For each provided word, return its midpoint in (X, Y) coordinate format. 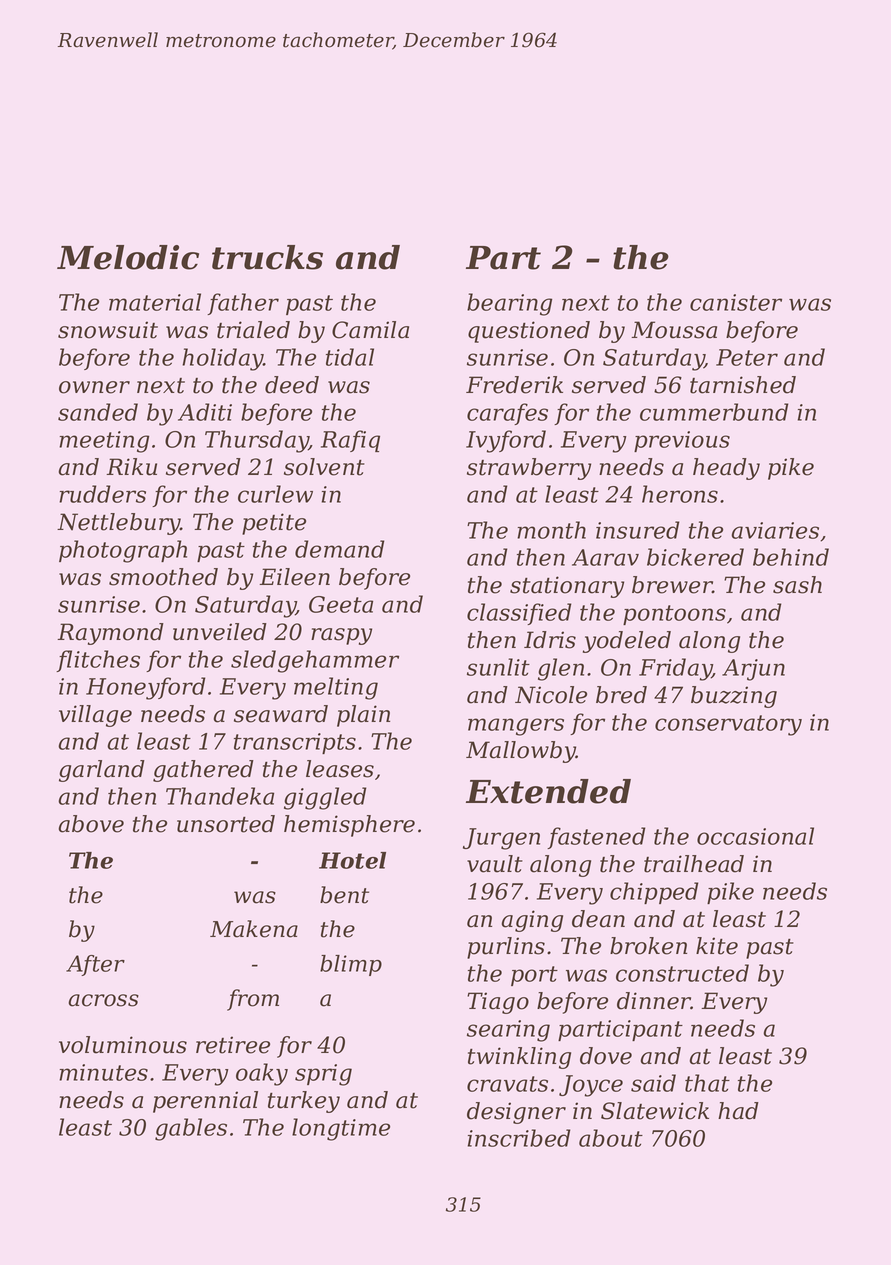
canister (736, 302)
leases (340, 769)
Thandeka (220, 796)
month (551, 530)
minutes (103, 1072)
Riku (131, 467)
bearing (509, 304)
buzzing (734, 697)
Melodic (128, 257)
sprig (323, 1075)
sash (797, 585)
